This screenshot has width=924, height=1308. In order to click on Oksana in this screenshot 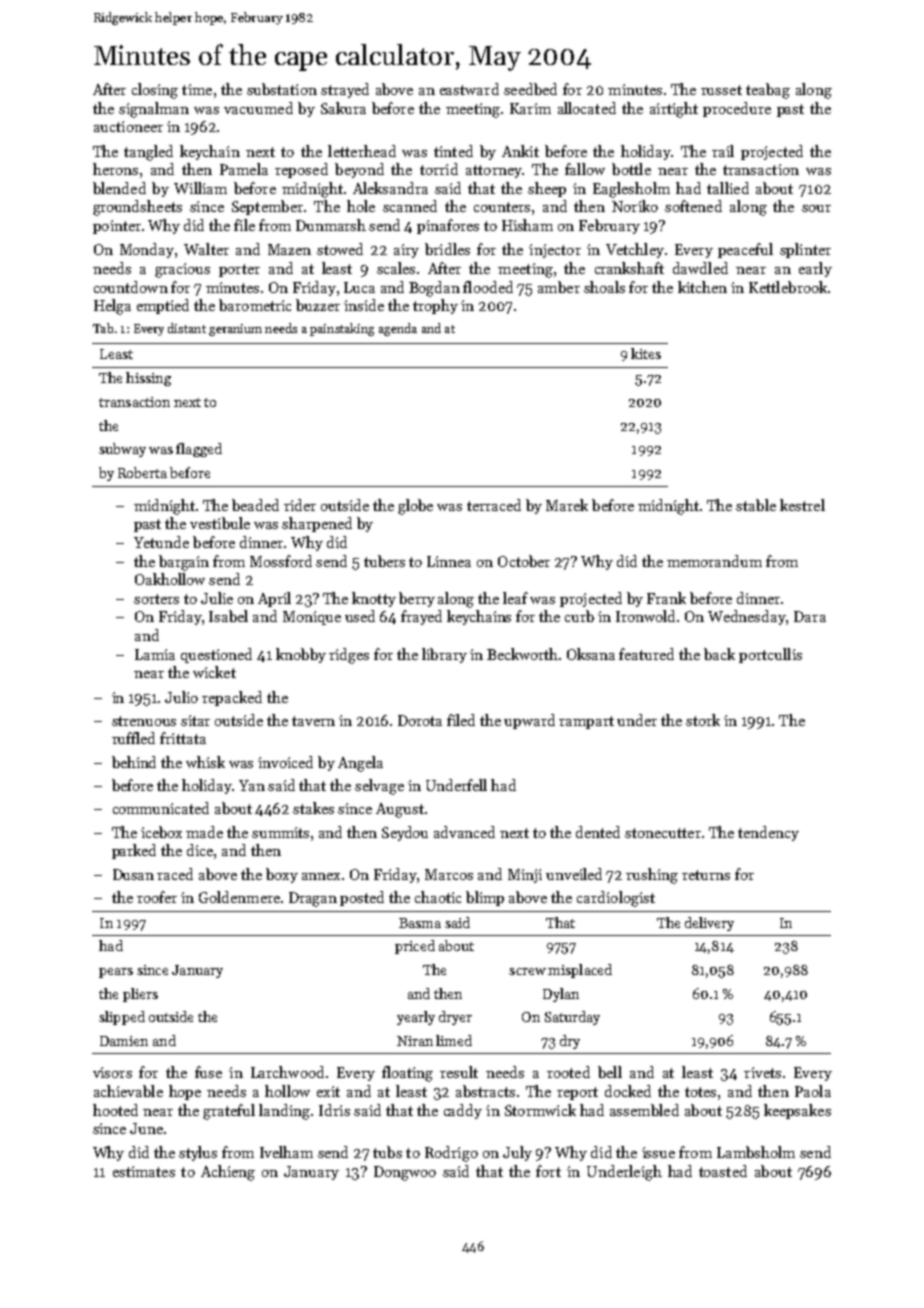, I will do `click(591, 654)`.
